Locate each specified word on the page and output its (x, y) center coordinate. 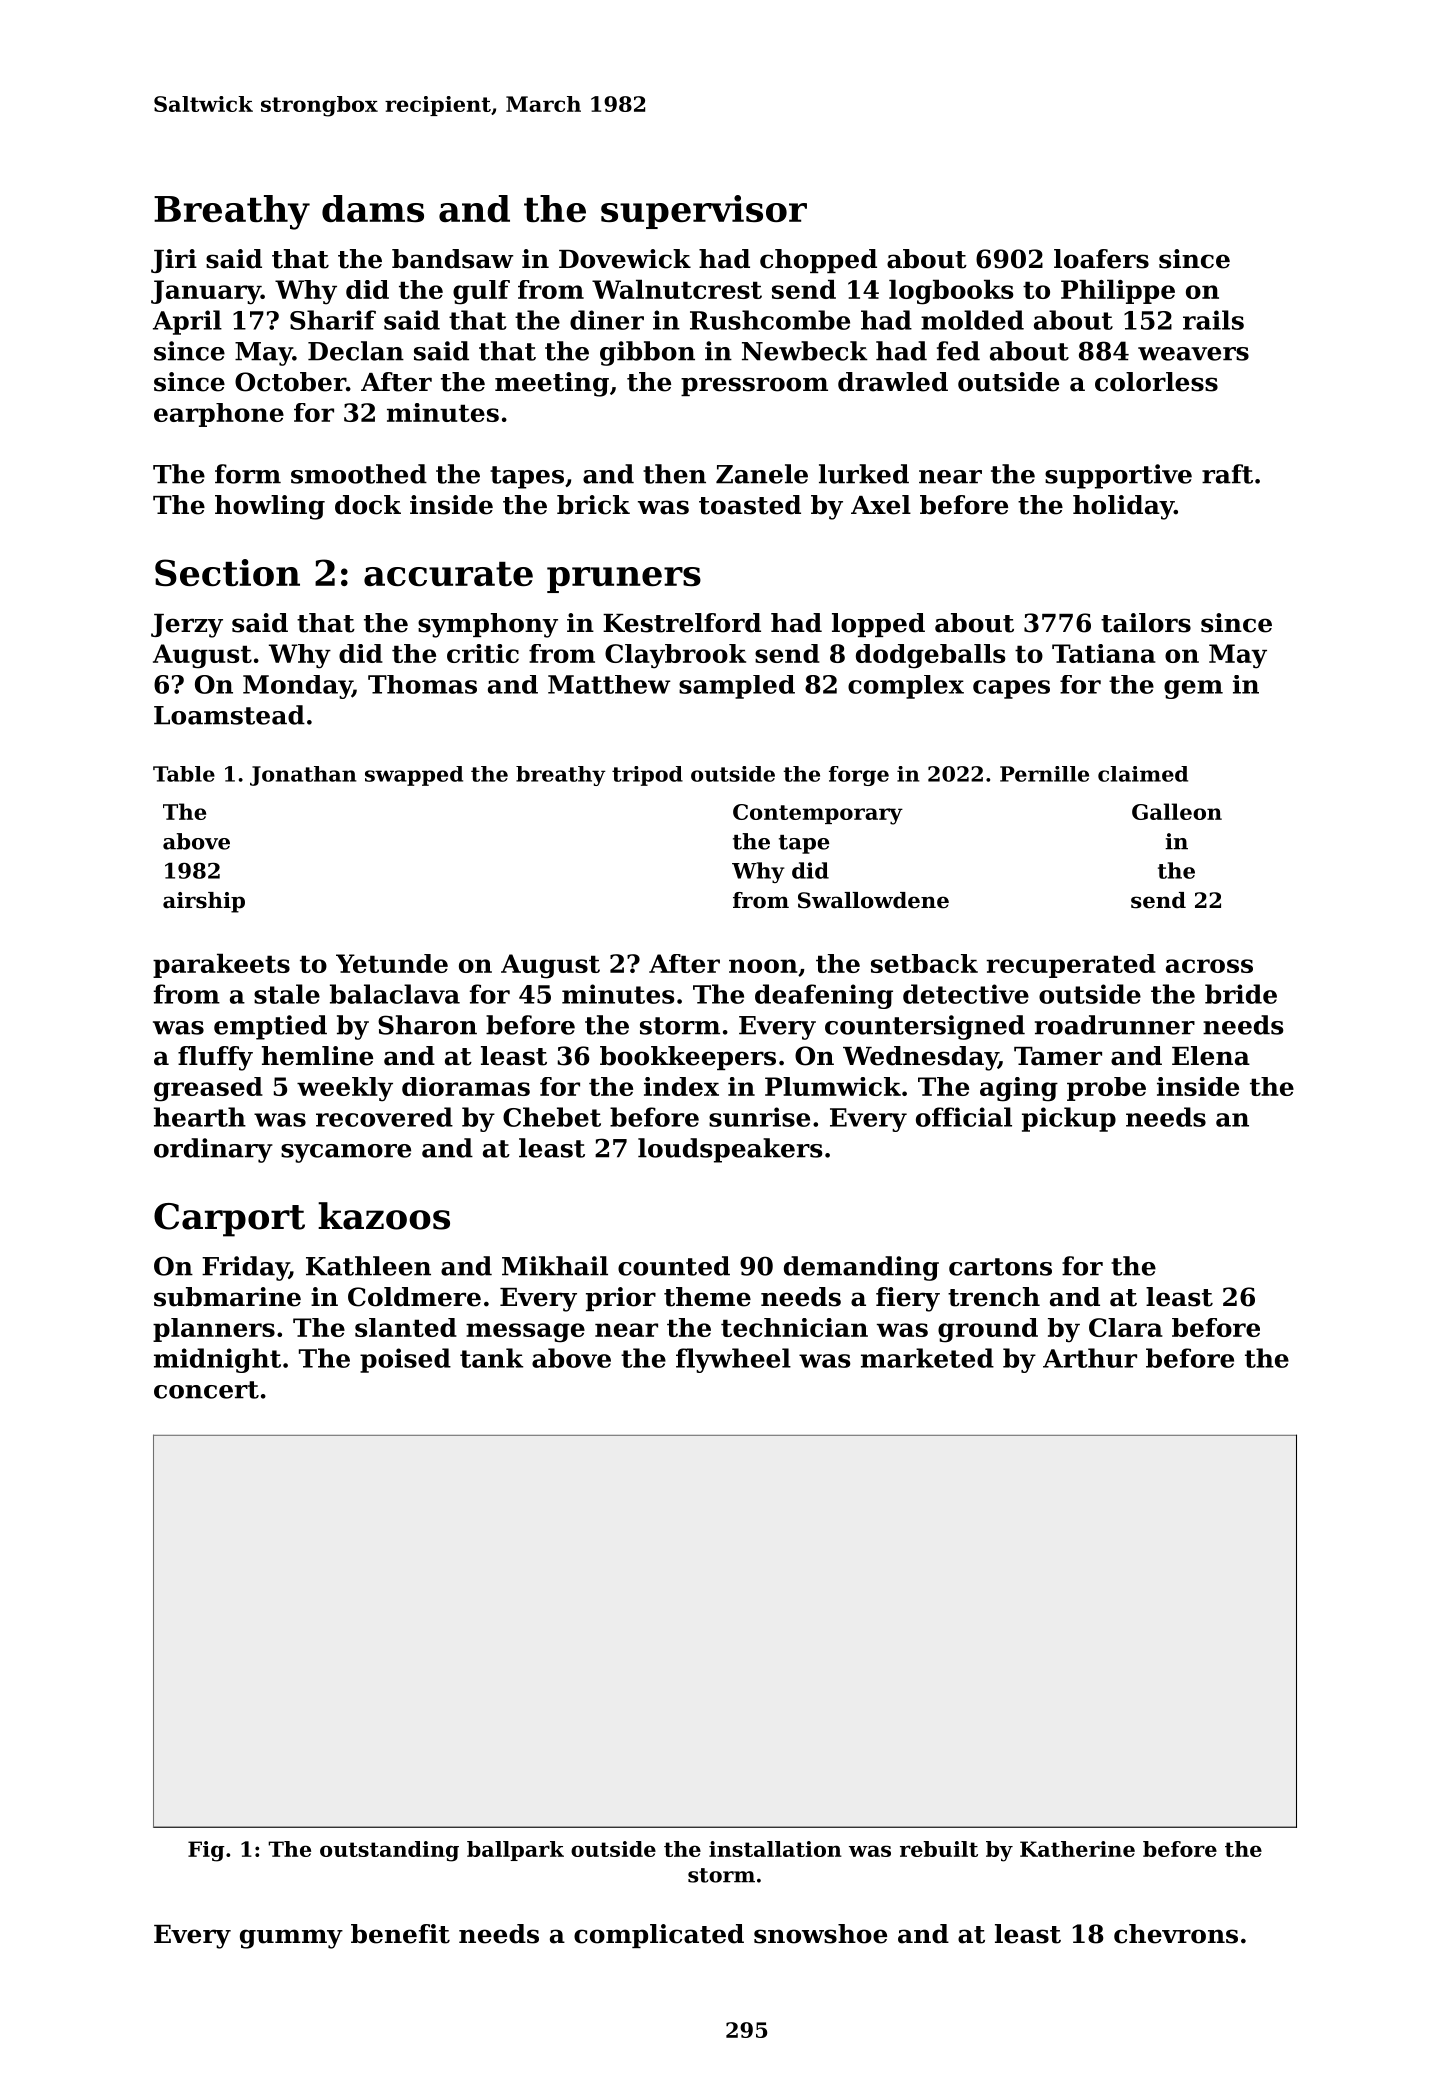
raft (1227, 474)
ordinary (213, 1150)
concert (206, 1390)
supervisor (704, 212)
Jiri (174, 261)
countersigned (925, 1027)
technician (794, 1327)
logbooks (951, 292)
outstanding (389, 1851)
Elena (1211, 1056)
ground (988, 1330)
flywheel (733, 1360)
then (674, 474)
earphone (219, 415)
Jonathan (303, 776)
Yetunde (392, 963)
